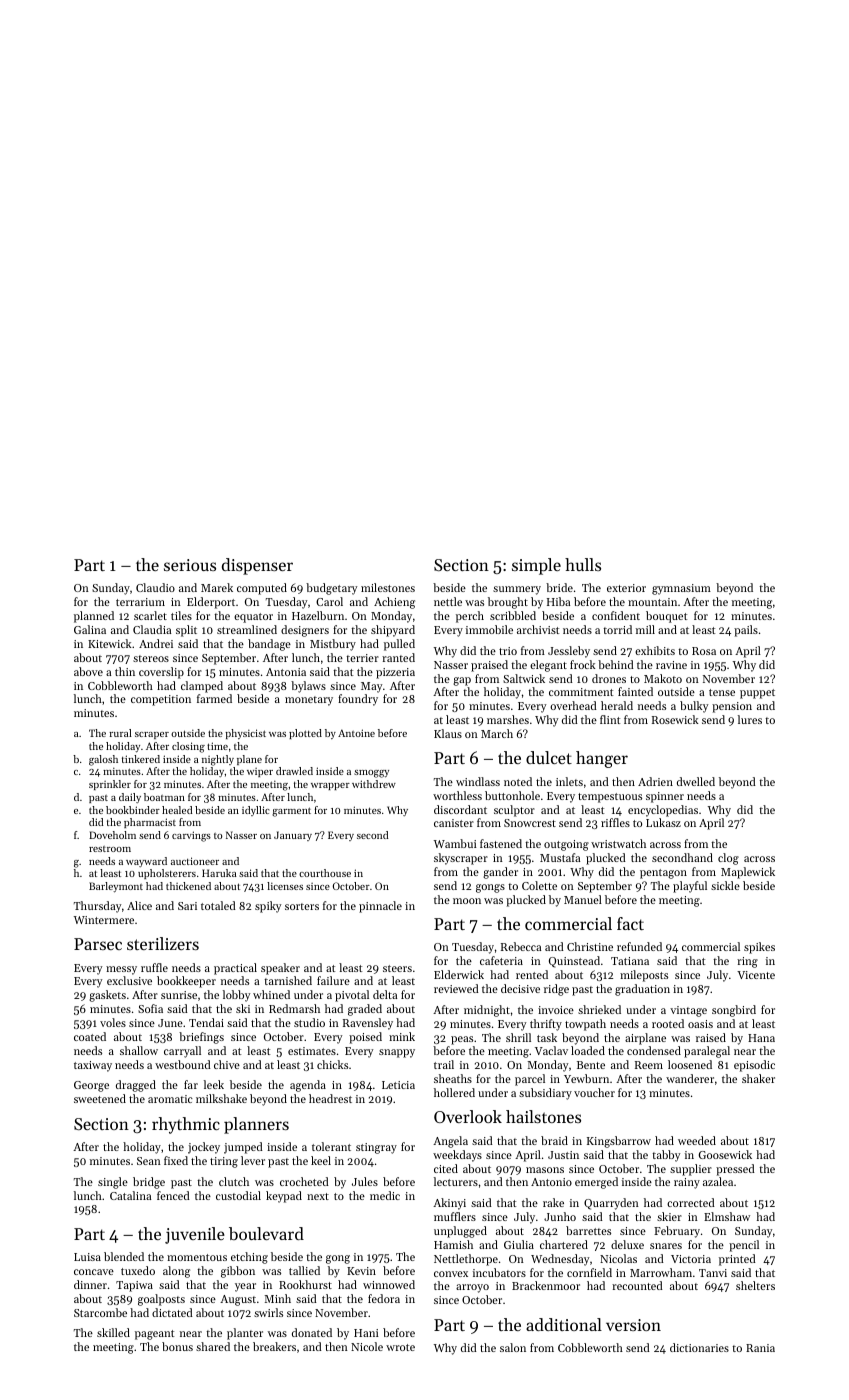  I want to click on computed, so click(262, 589).
